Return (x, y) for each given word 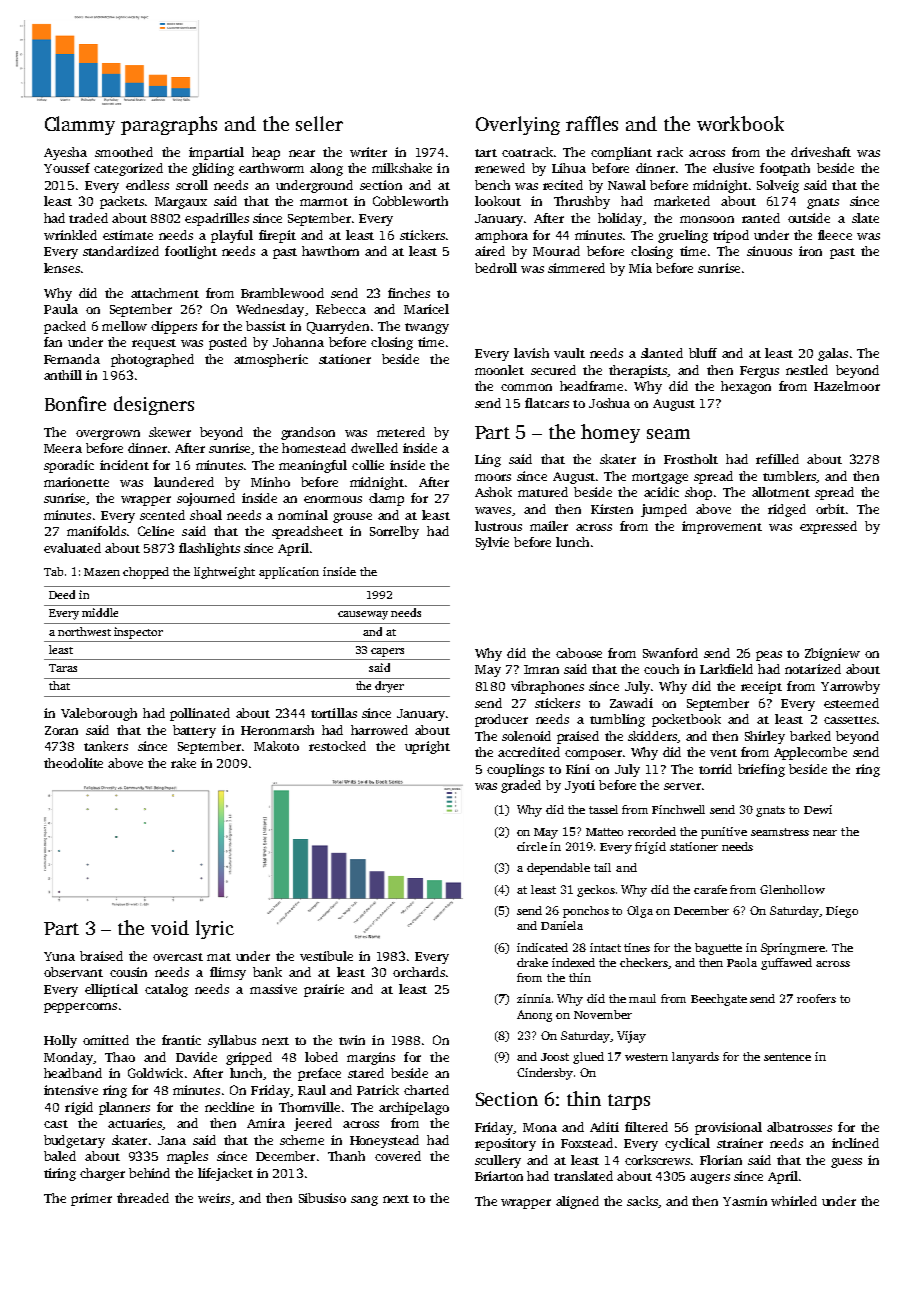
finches (409, 293)
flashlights (209, 549)
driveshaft (821, 152)
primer (91, 1199)
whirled (794, 1201)
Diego (842, 912)
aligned (577, 1202)
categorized (128, 169)
